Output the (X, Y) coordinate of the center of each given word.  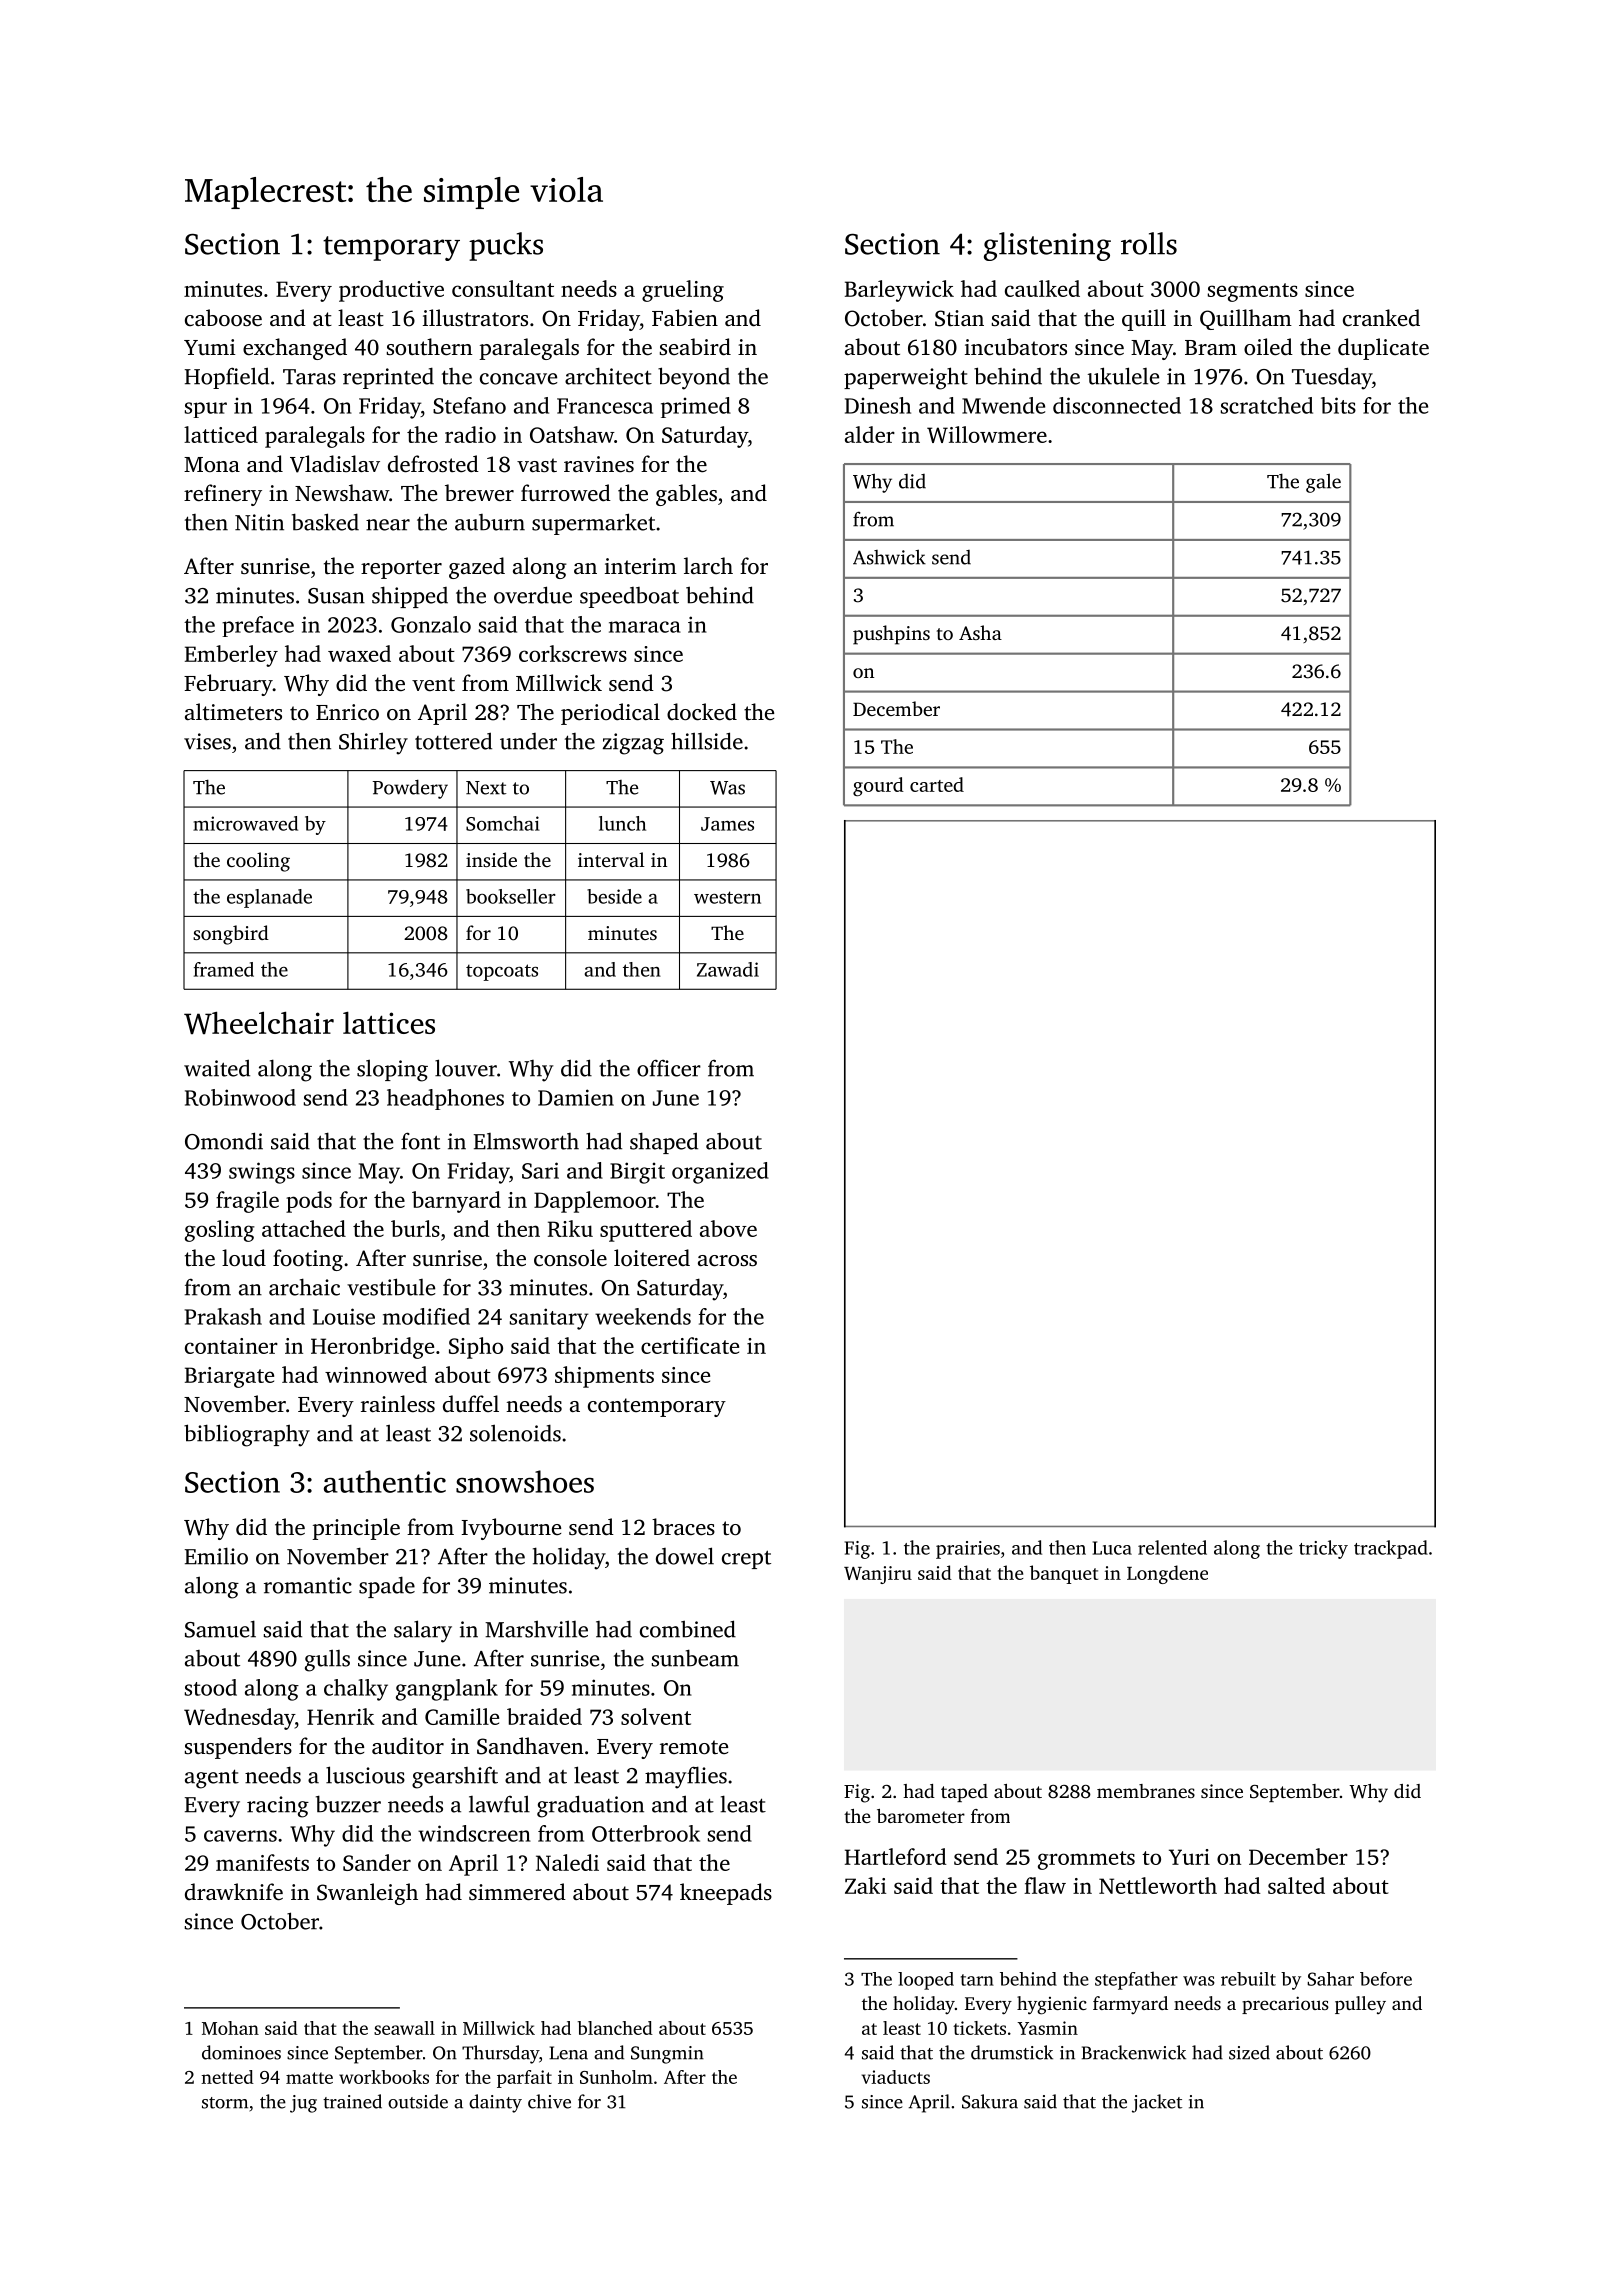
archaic (304, 1287)
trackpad (1391, 1549)
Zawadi (728, 969)
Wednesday (239, 1719)
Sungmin (667, 2055)
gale (1323, 483)
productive (391, 291)
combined (688, 1629)
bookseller (511, 896)
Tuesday (1332, 378)
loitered (652, 1258)
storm (225, 2103)
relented (1172, 1547)
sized (1249, 2052)
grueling (683, 291)
